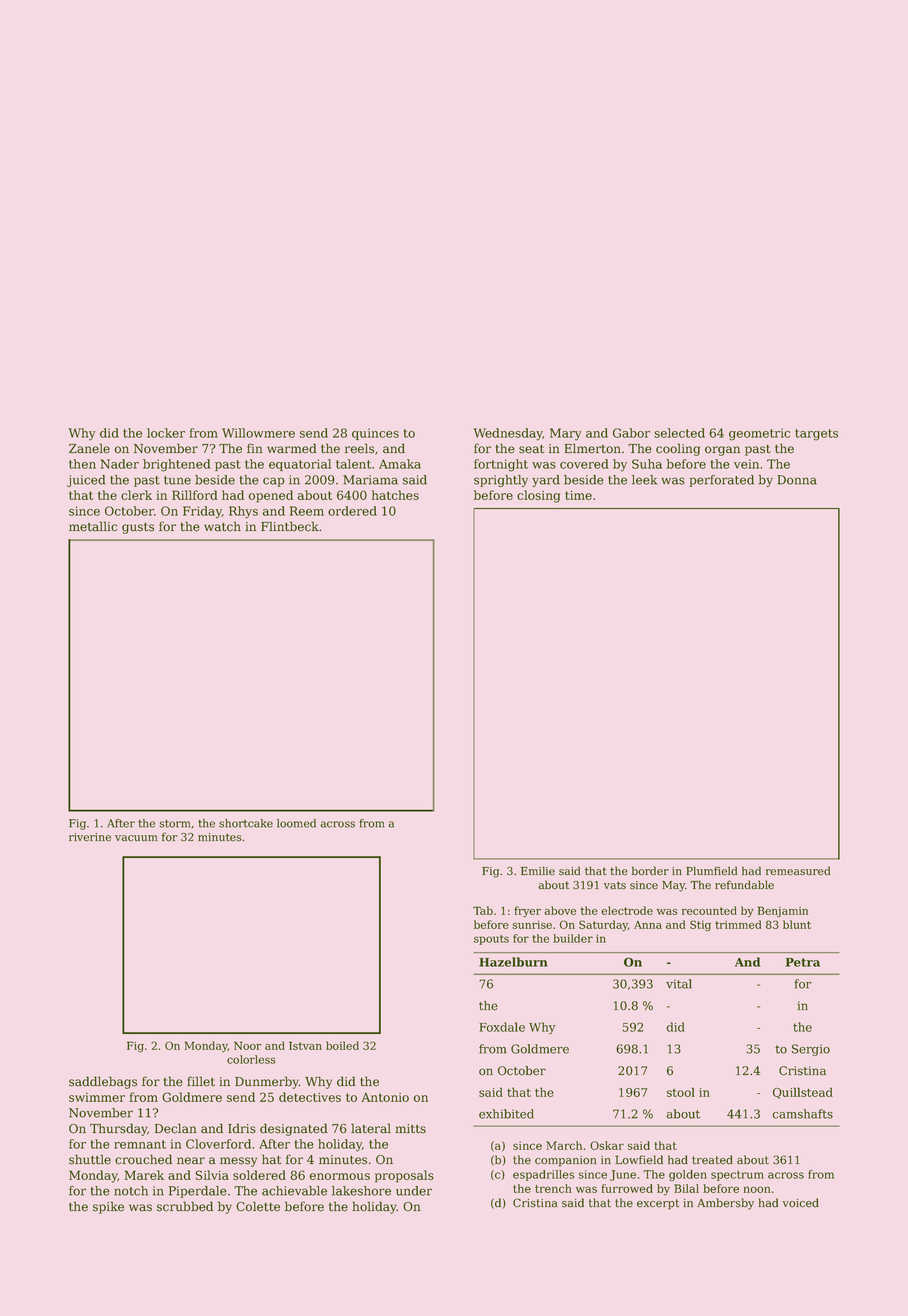 The width and height of the screenshot is (908, 1316). I want to click on Emilie, so click(538, 871).
